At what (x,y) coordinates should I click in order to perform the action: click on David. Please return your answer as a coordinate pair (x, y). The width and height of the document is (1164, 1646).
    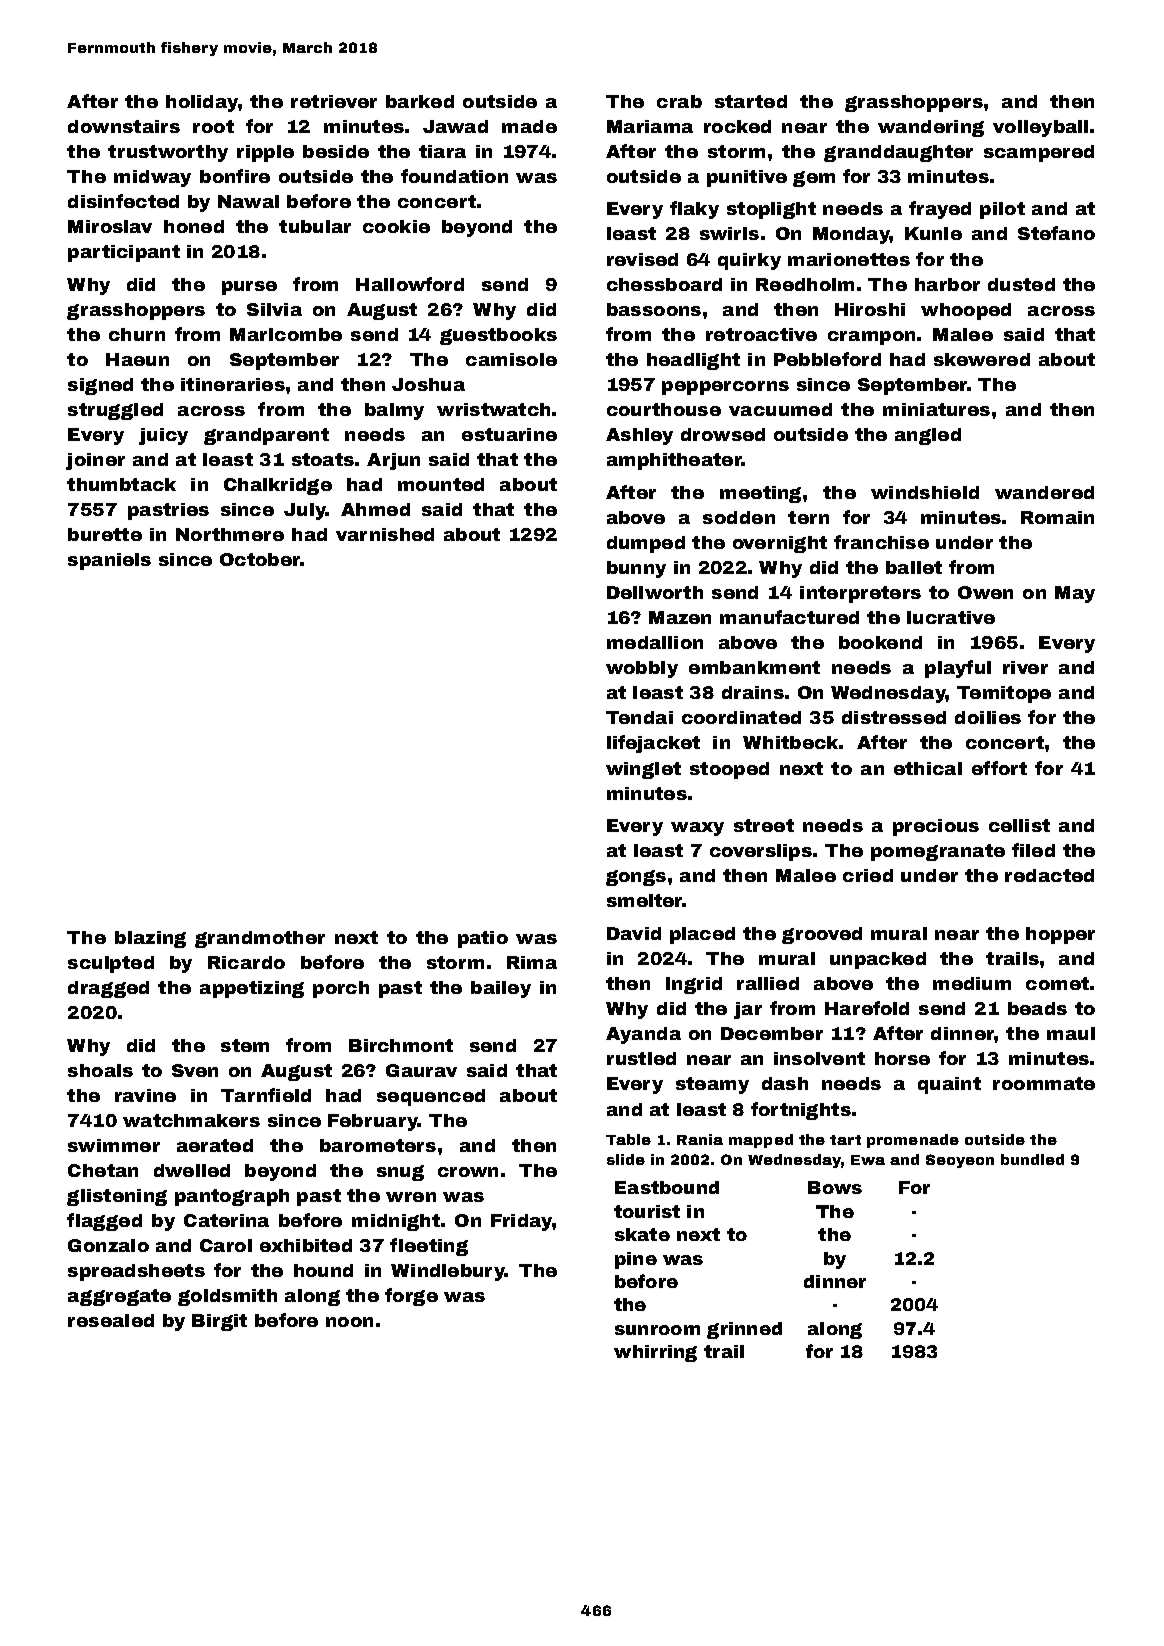
    Looking at the image, I should click on (634, 933).
